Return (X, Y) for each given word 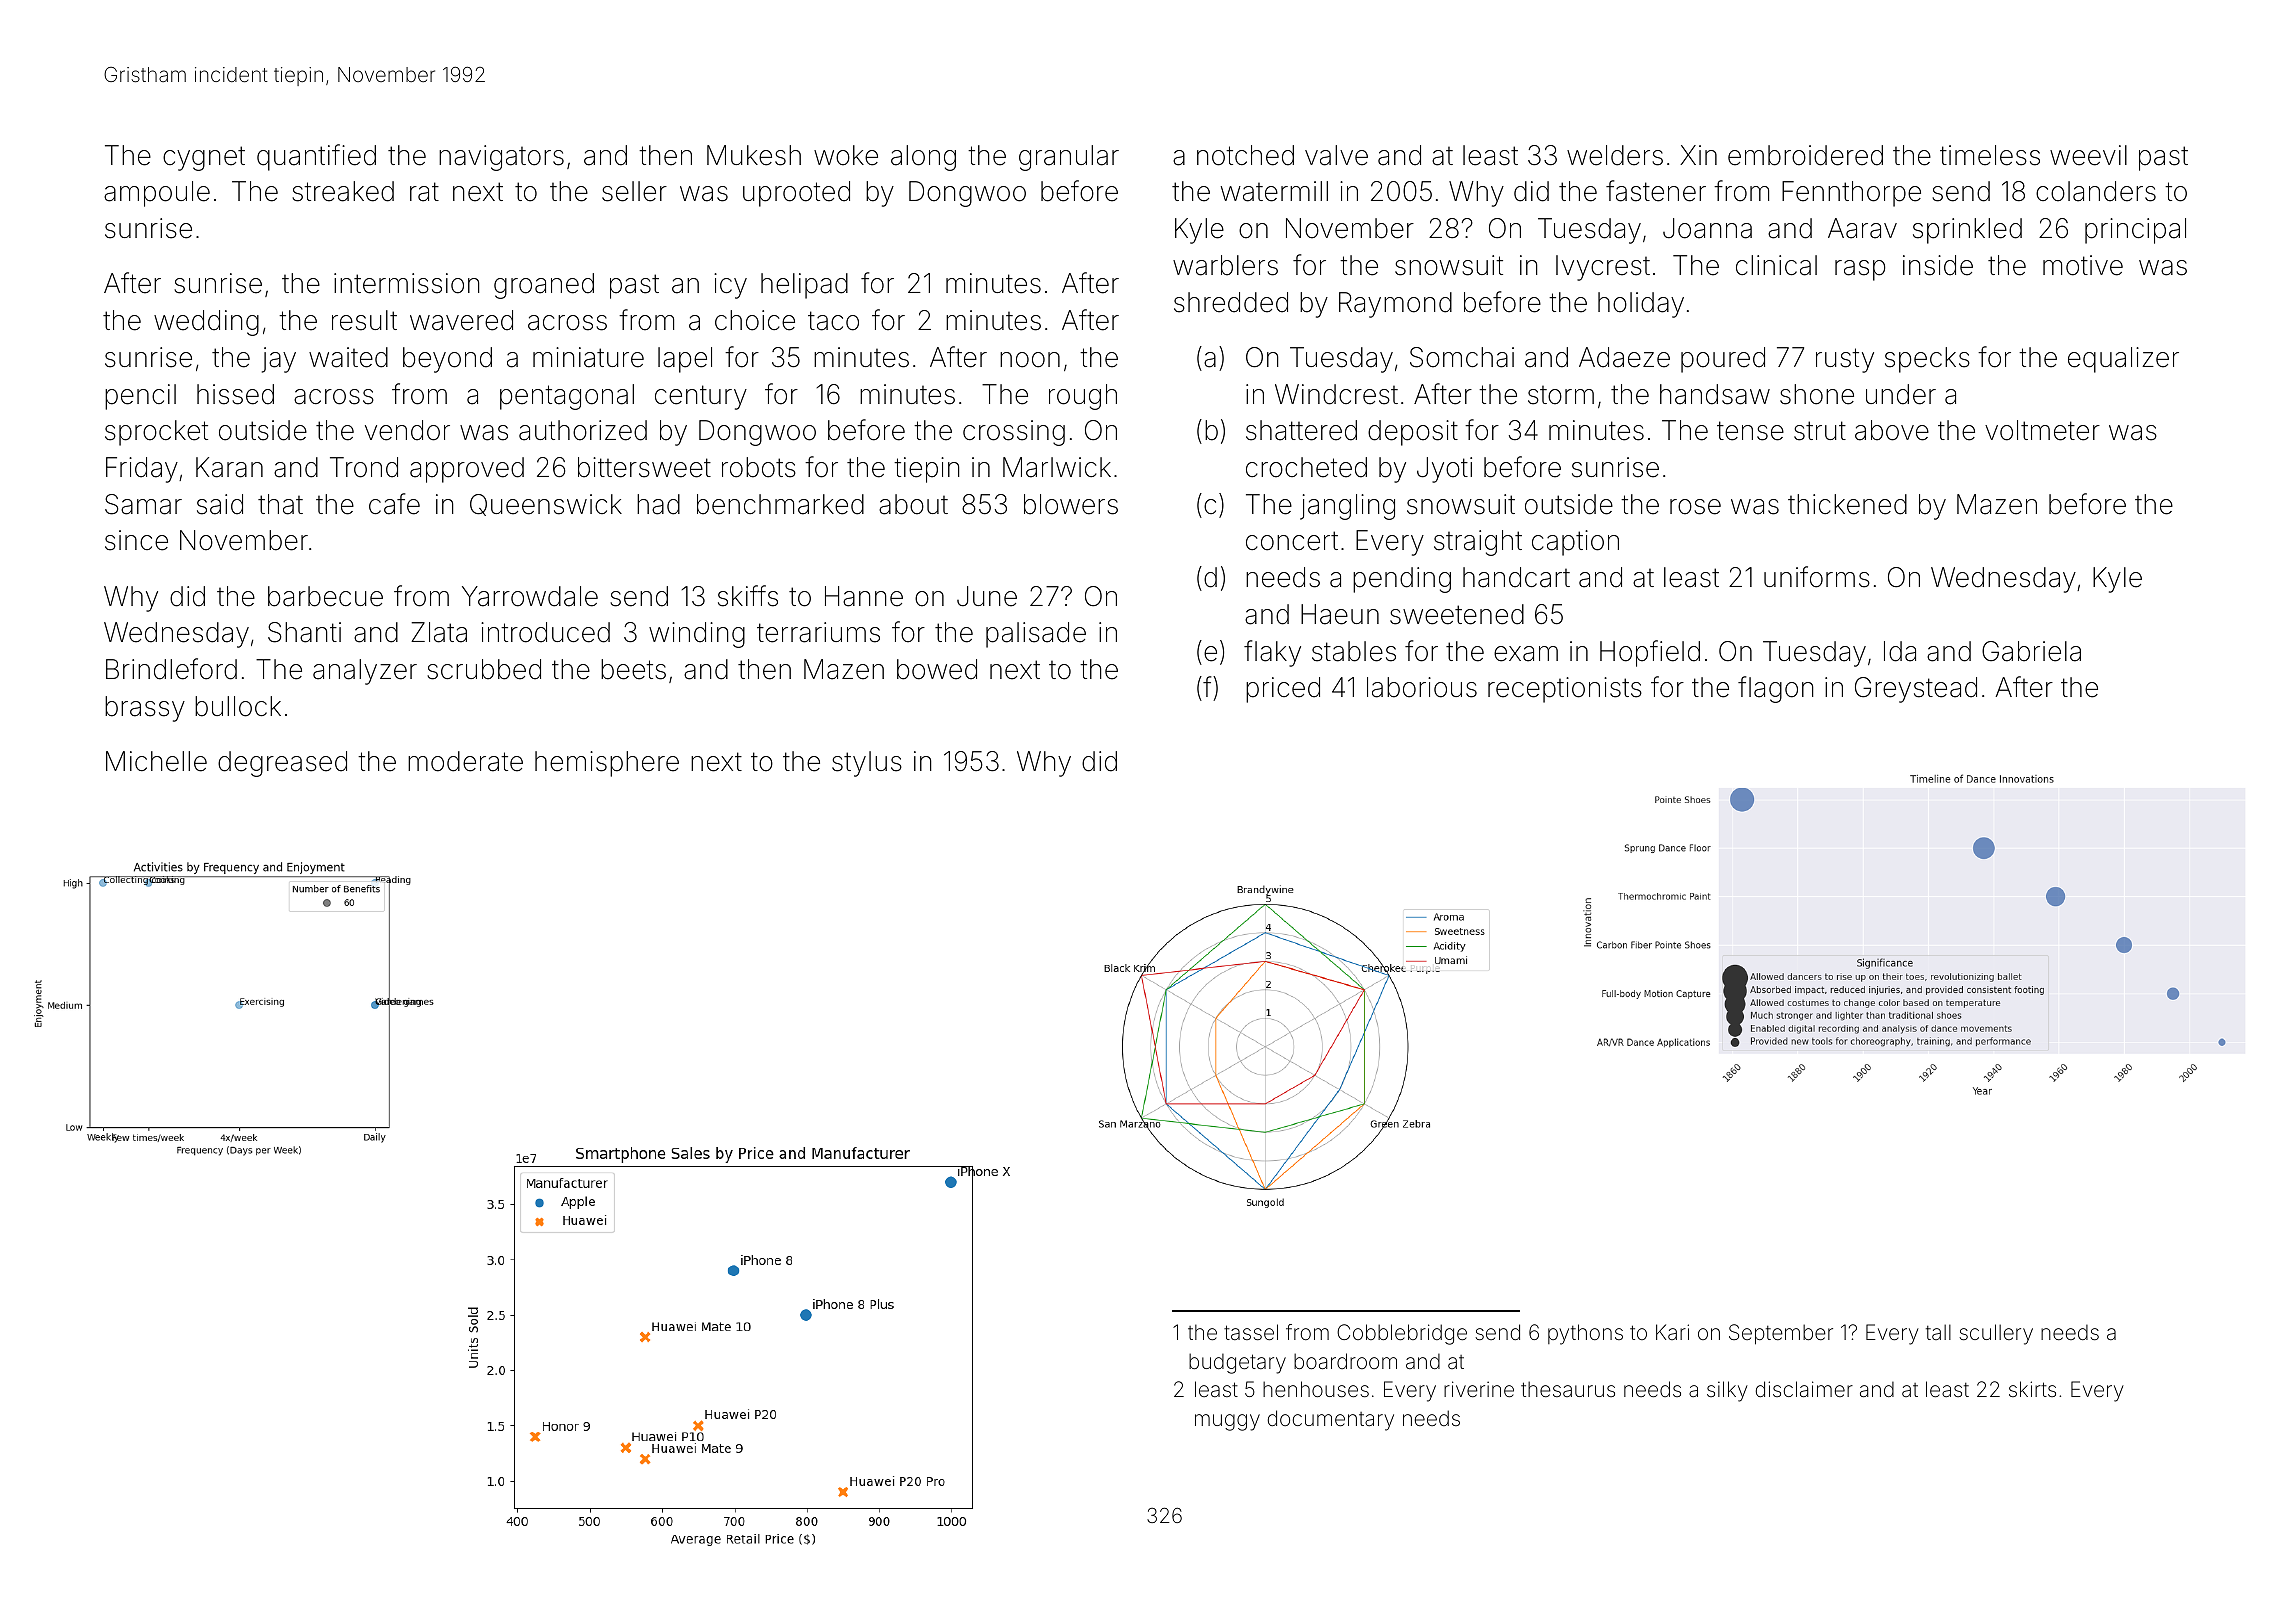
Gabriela (2031, 651)
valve (1336, 155)
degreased (282, 764)
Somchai (1462, 357)
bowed (937, 669)
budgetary (1237, 1363)
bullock (238, 706)
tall (1938, 1332)
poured (1723, 360)
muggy (1227, 1422)
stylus (867, 764)
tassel (1251, 1332)
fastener (1656, 191)
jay (279, 360)
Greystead (1916, 690)
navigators (501, 158)
